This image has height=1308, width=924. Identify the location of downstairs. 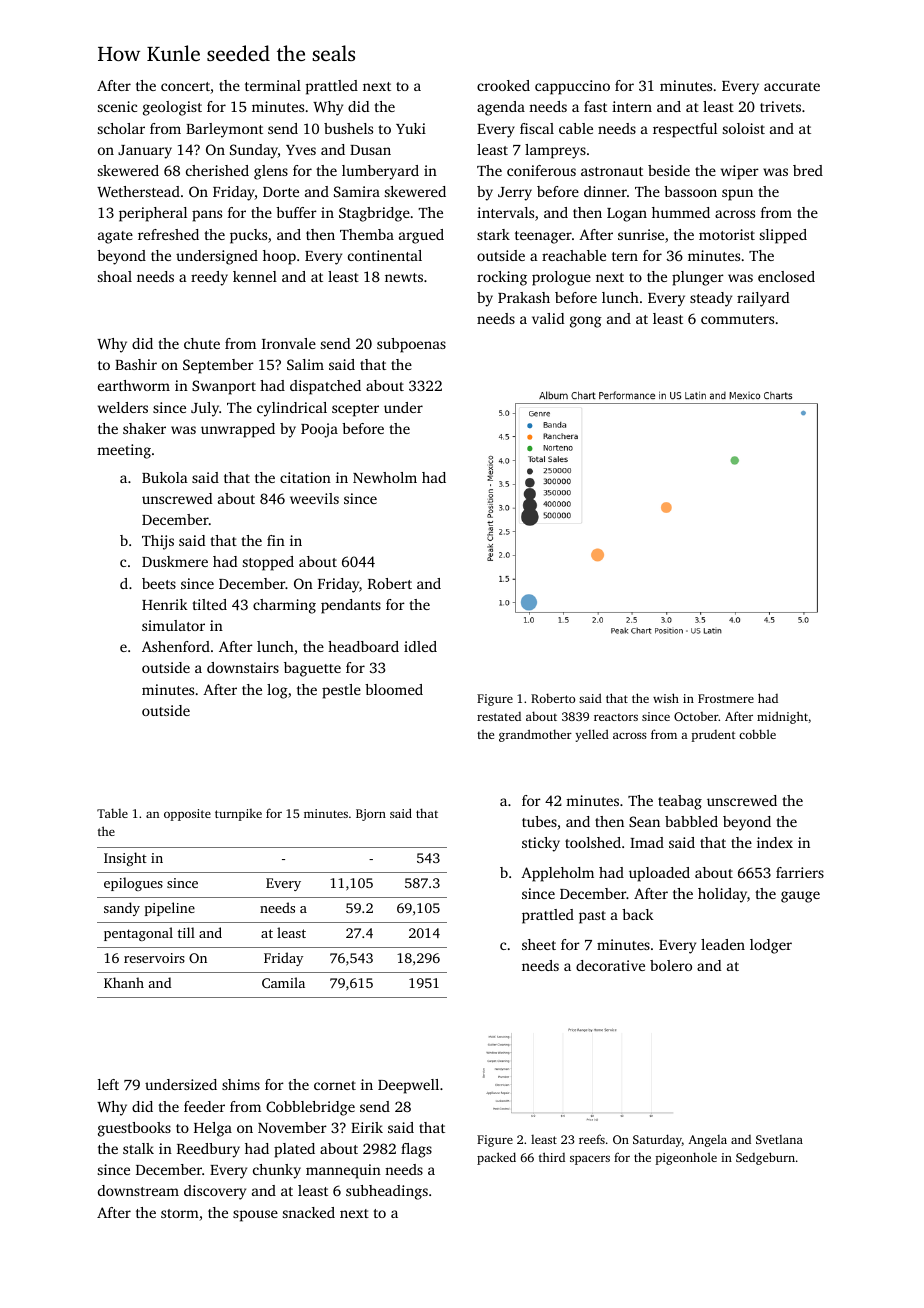
(243, 667).
